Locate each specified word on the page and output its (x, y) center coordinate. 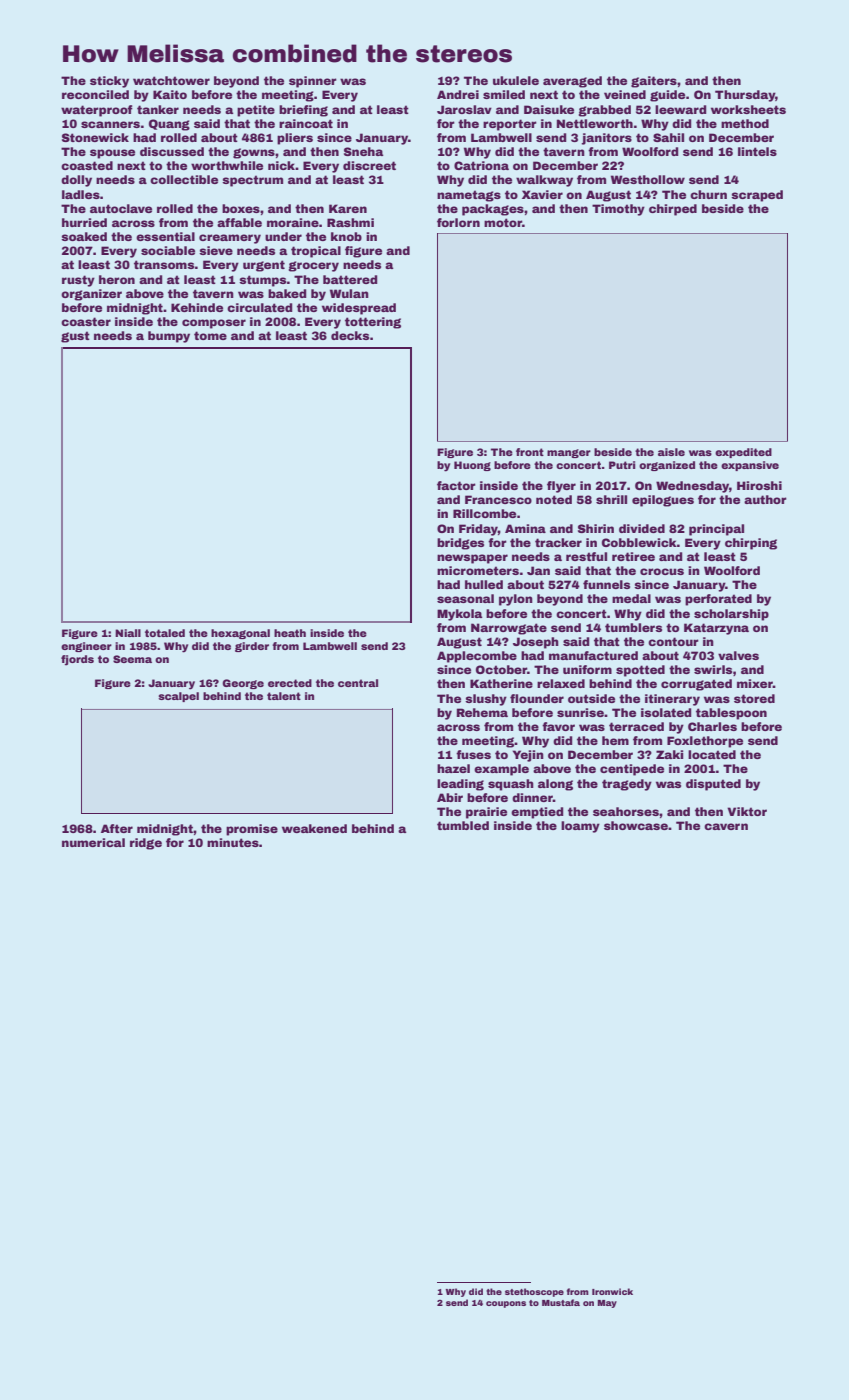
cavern (726, 826)
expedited (743, 453)
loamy (580, 827)
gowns (254, 153)
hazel (453, 768)
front (530, 452)
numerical (93, 842)
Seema (132, 659)
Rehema (482, 712)
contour (673, 641)
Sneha (364, 151)
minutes (233, 842)
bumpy (169, 337)
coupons (506, 1304)
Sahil (668, 137)
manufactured (593, 655)
